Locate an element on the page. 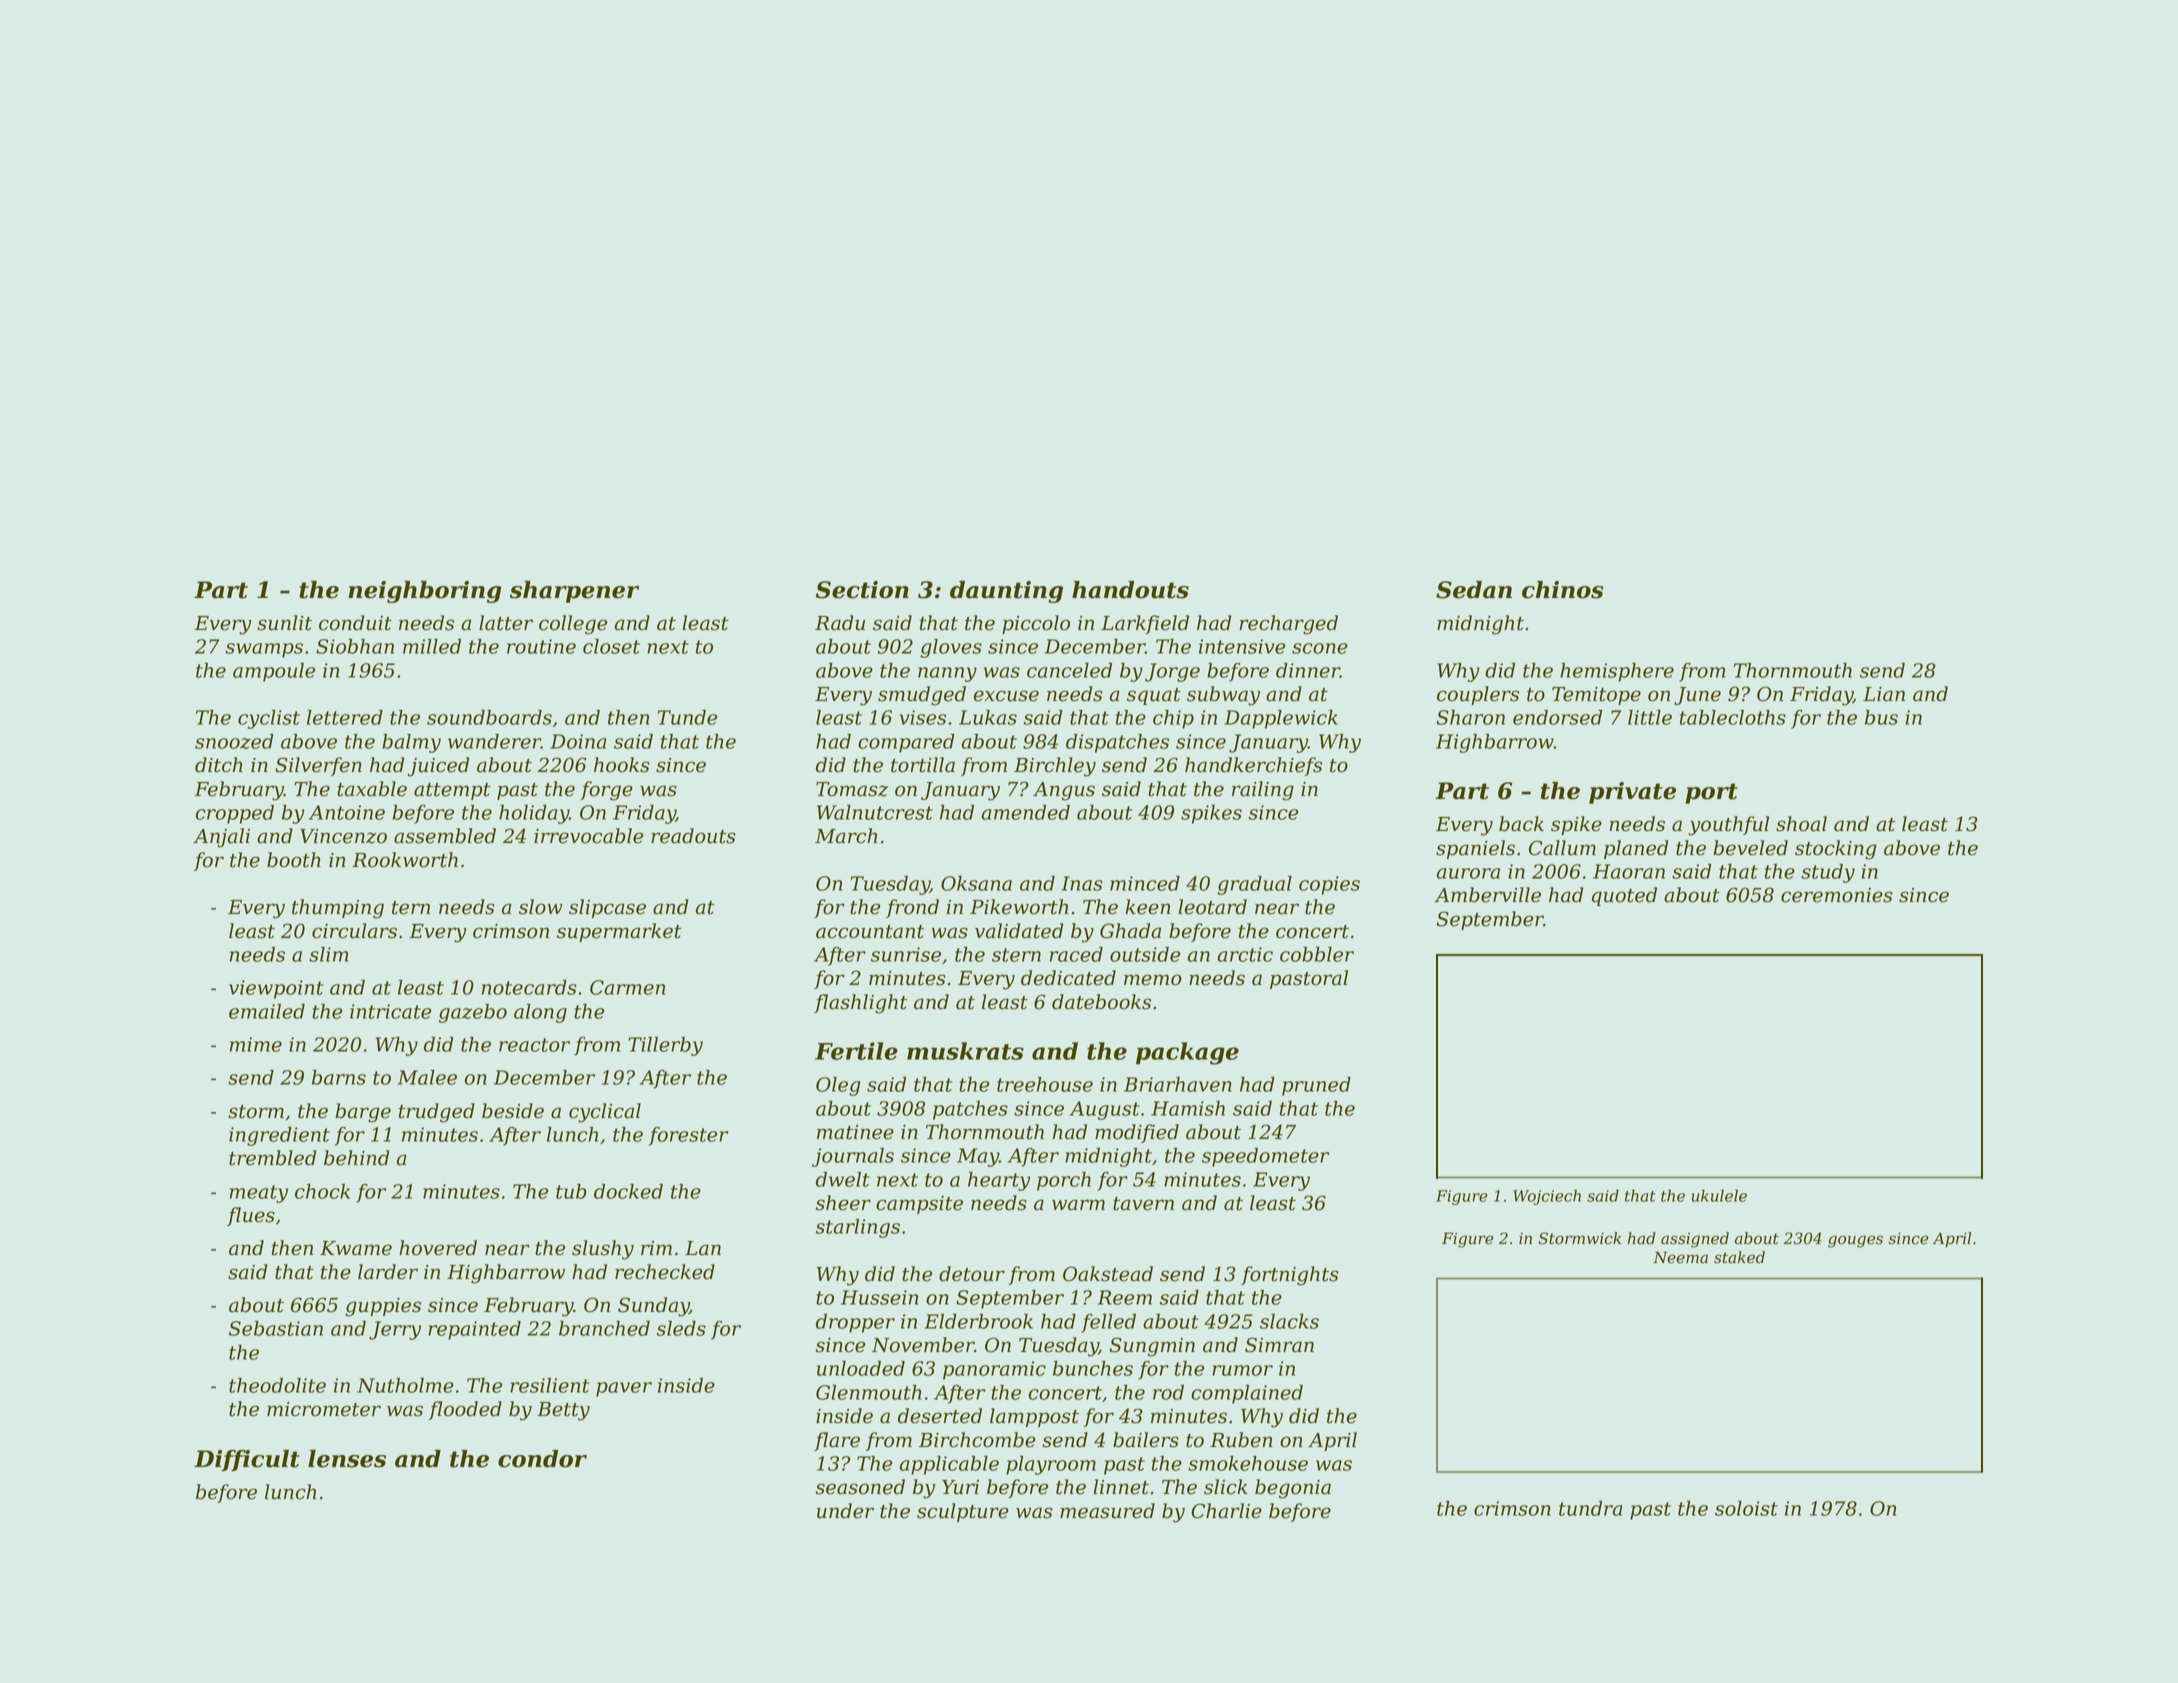 This page has width=2178, height=1683. routine is located at coordinates (541, 646).
